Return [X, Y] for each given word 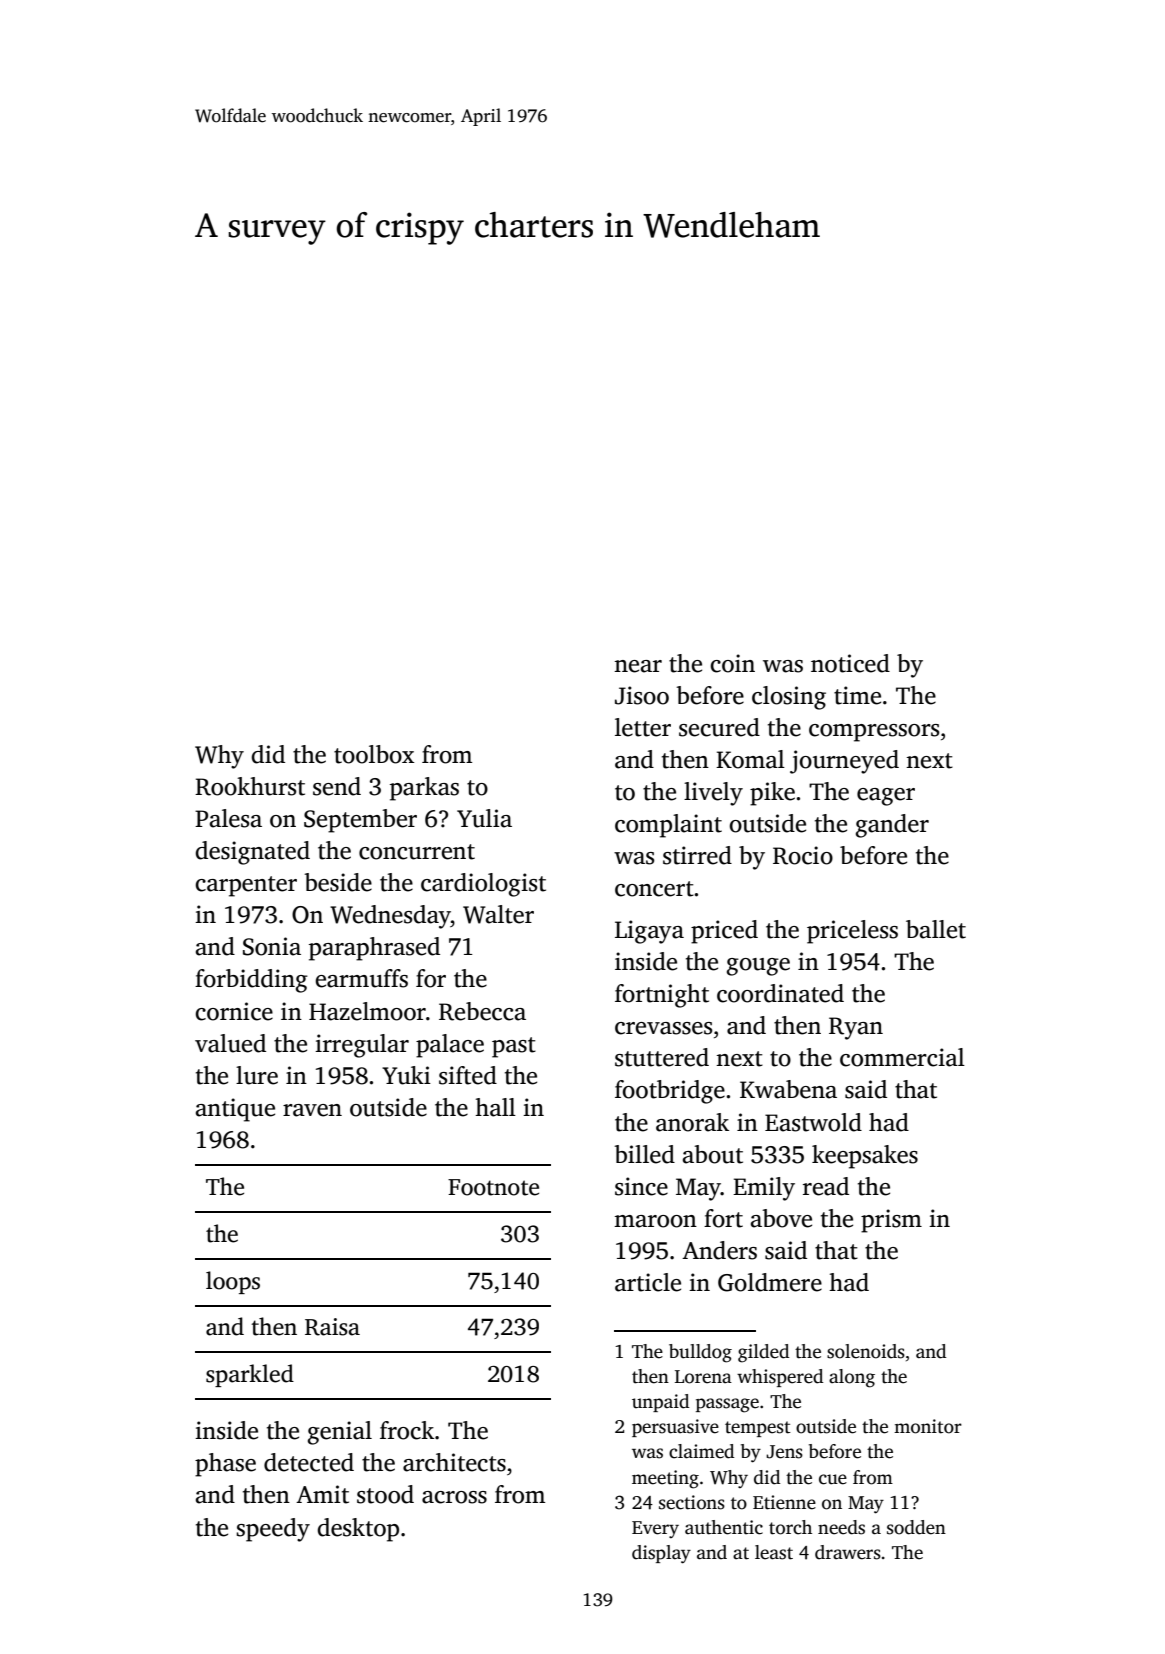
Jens [784, 1452]
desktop [358, 1530]
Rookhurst [250, 786]
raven [312, 1110]
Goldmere [770, 1282]
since [641, 1186]
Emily [764, 1189]
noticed [850, 663]
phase [225, 1465]
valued [230, 1043]
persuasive [675, 1428]
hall [495, 1107]
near [638, 666]
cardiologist [483, 885]
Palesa [228, 818]
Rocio [803, 855]
